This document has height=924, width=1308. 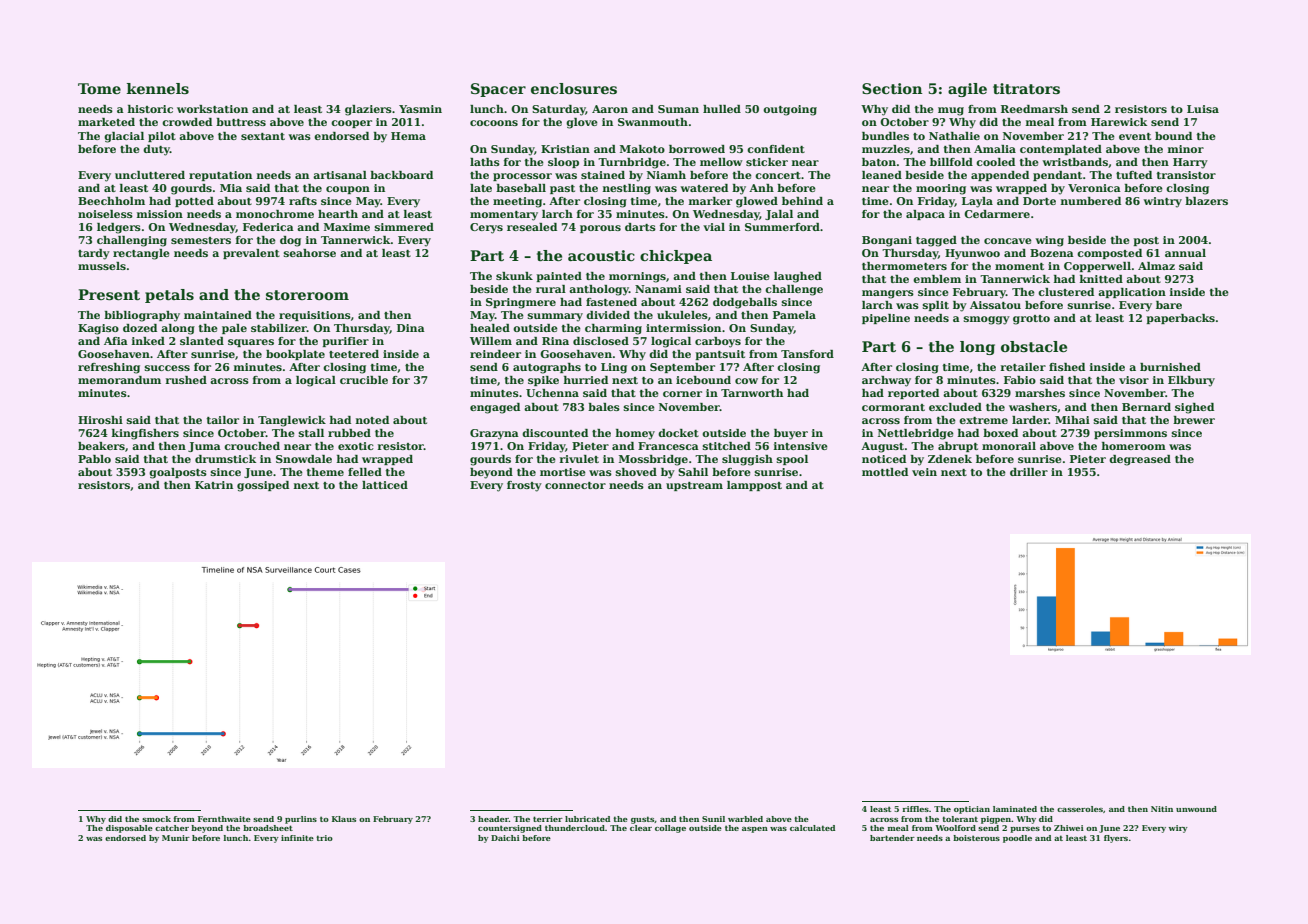 I want to click on billfold, so click(x=951, y=162).
